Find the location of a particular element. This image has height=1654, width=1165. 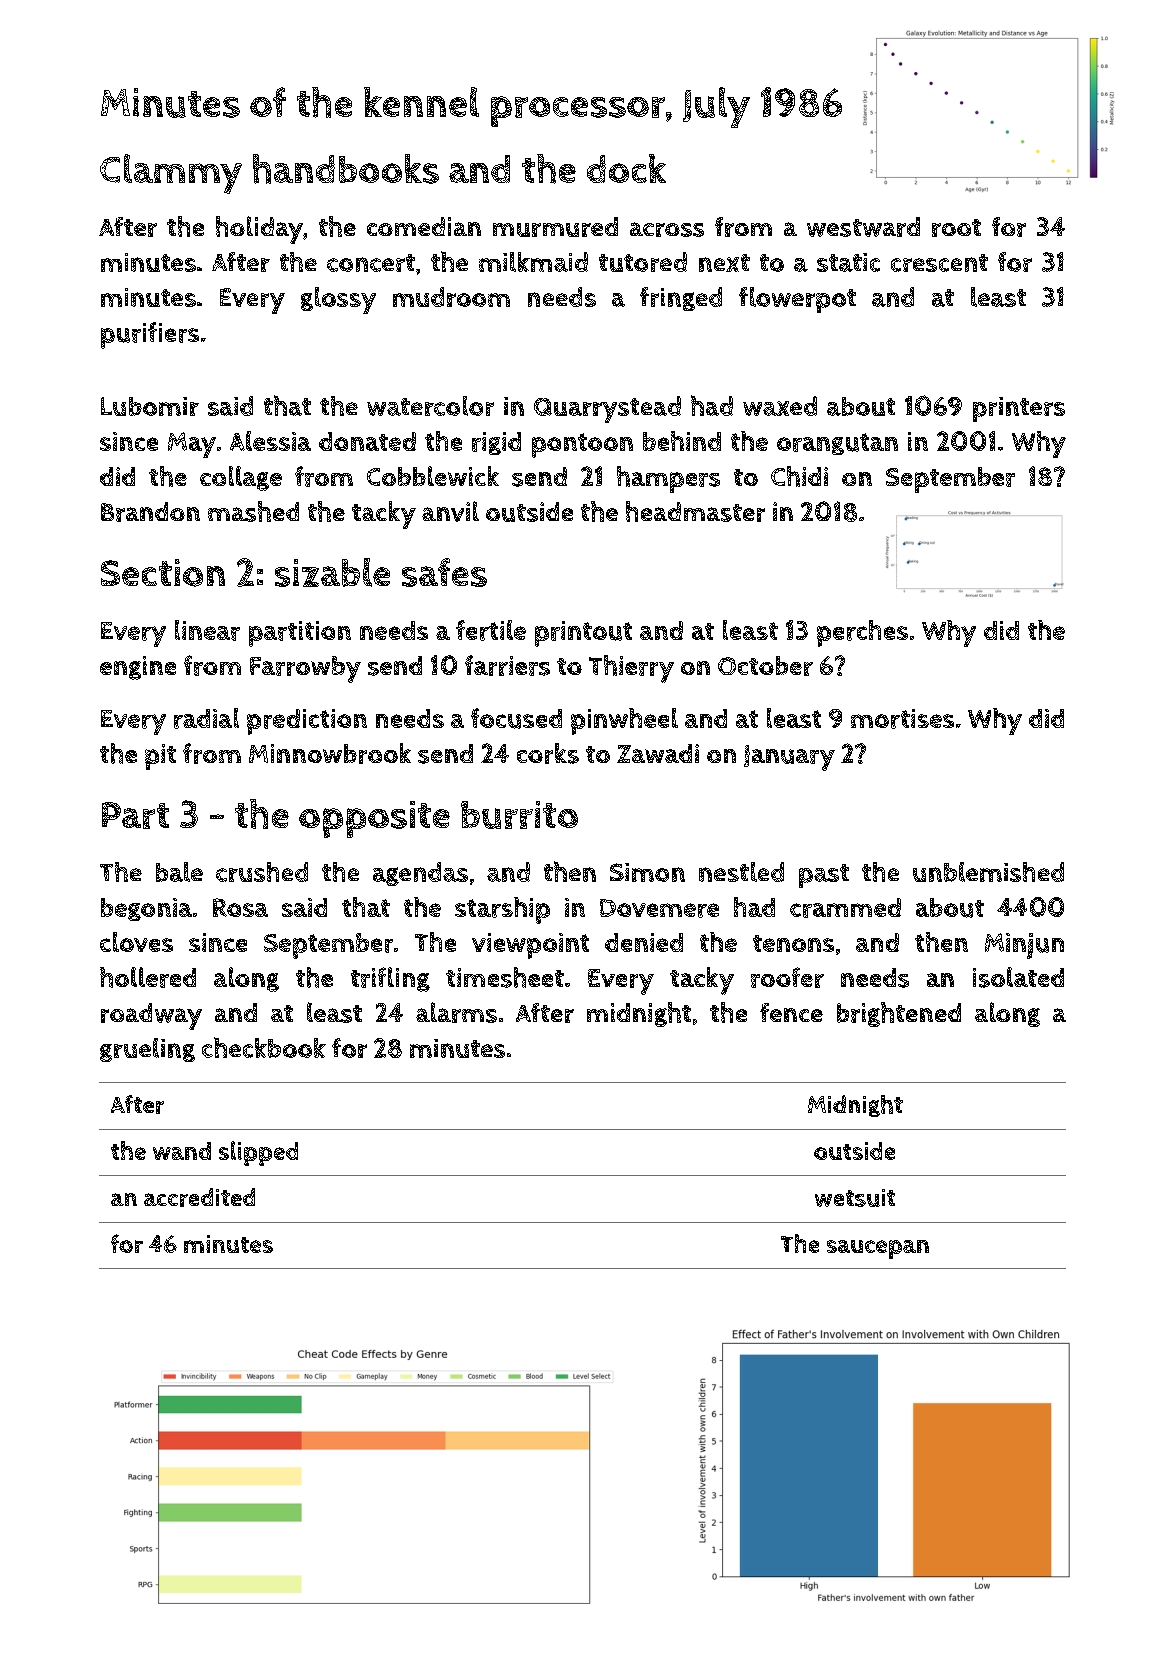

alarms is located at coordinates (456, 1012).
